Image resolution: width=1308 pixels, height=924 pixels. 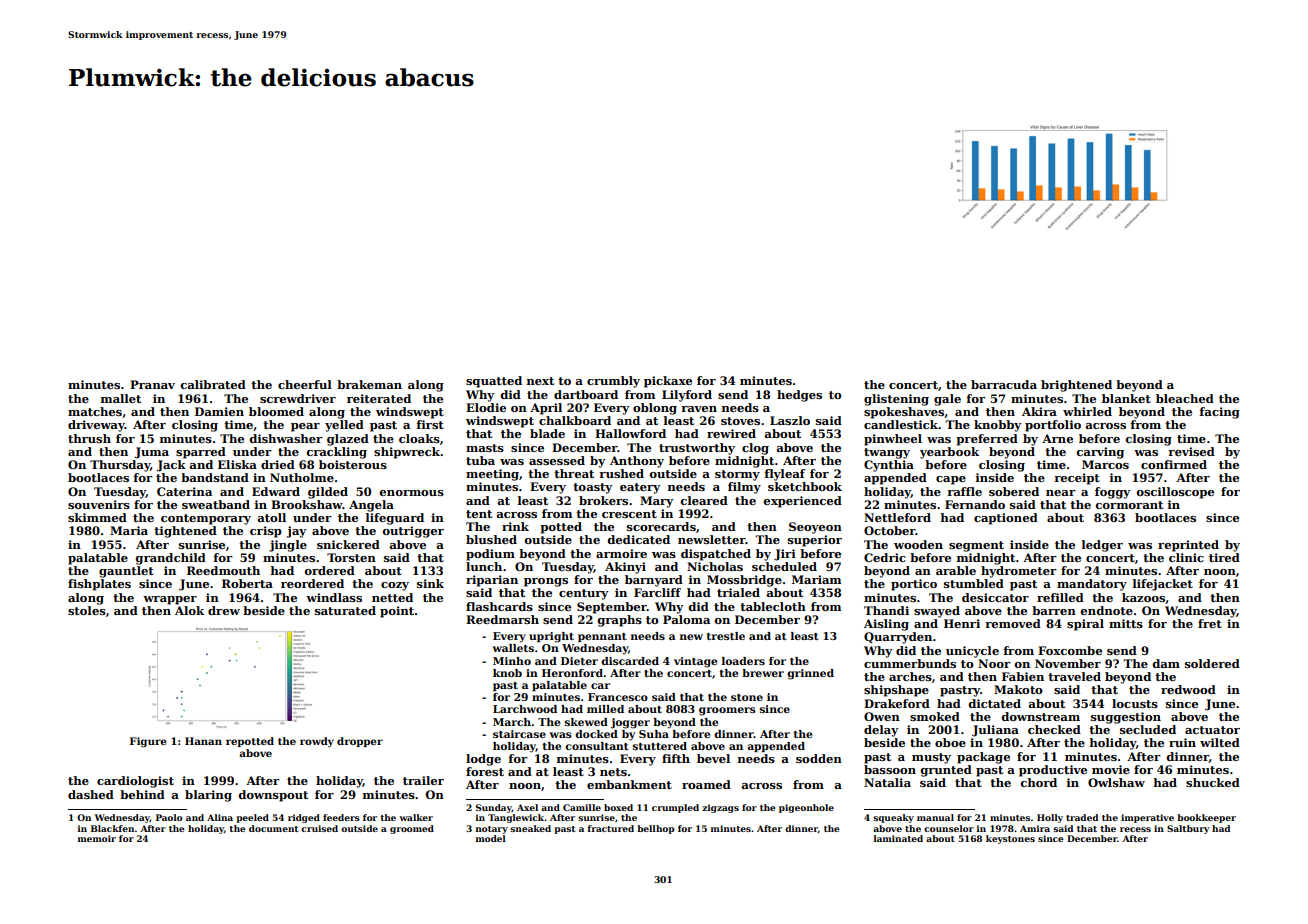 What do you see at coordinates (1126, 398) in the image?
I see `blanket` at bounding box center [1126, 398].
